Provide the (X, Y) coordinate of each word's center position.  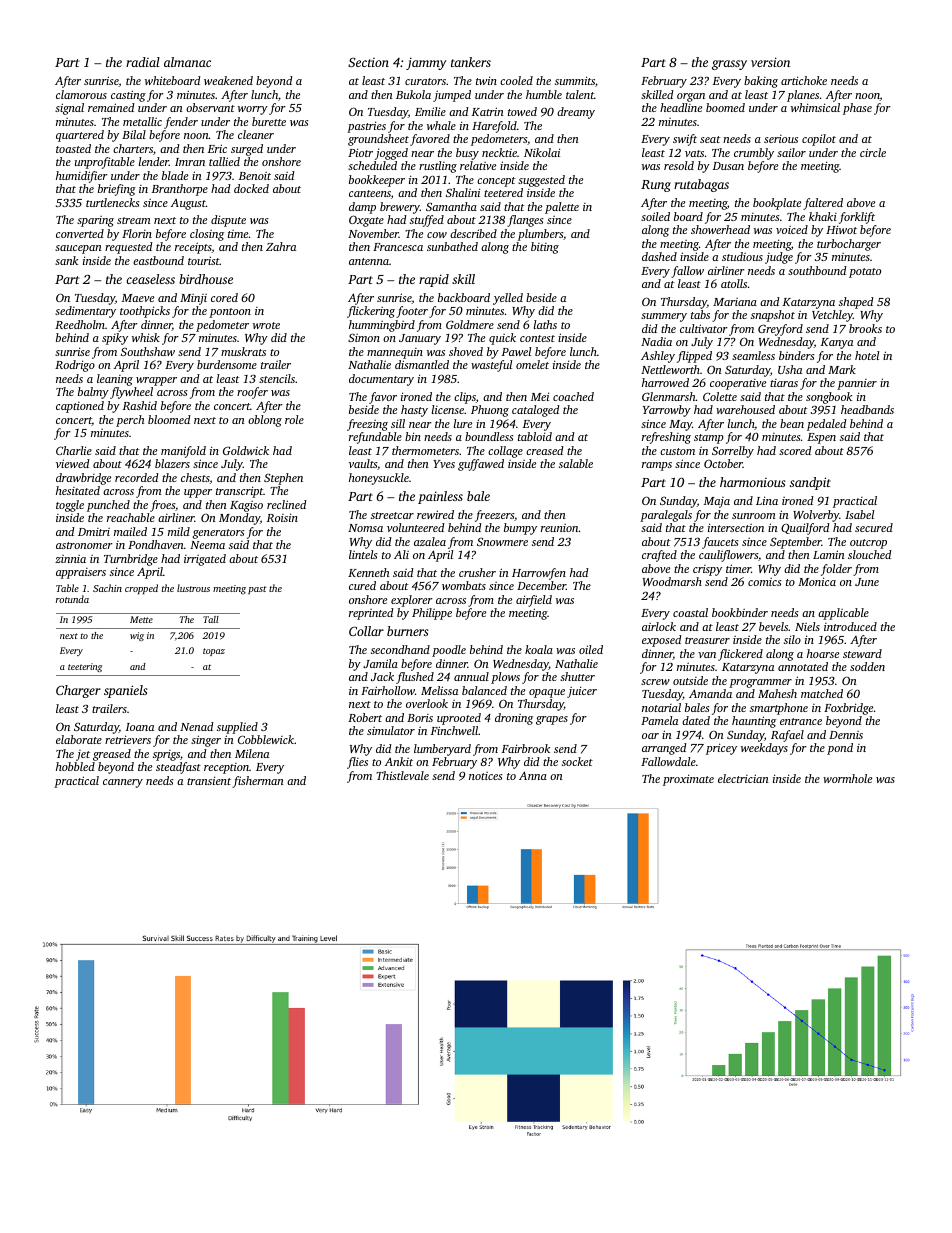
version (770, 62)
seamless (753, 355)
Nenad (197, 726)
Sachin (107, 588)
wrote (266, 325)
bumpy (520, 529)
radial (143, 62)
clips (465, 398)
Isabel (859, 514)
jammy (426, 63)
